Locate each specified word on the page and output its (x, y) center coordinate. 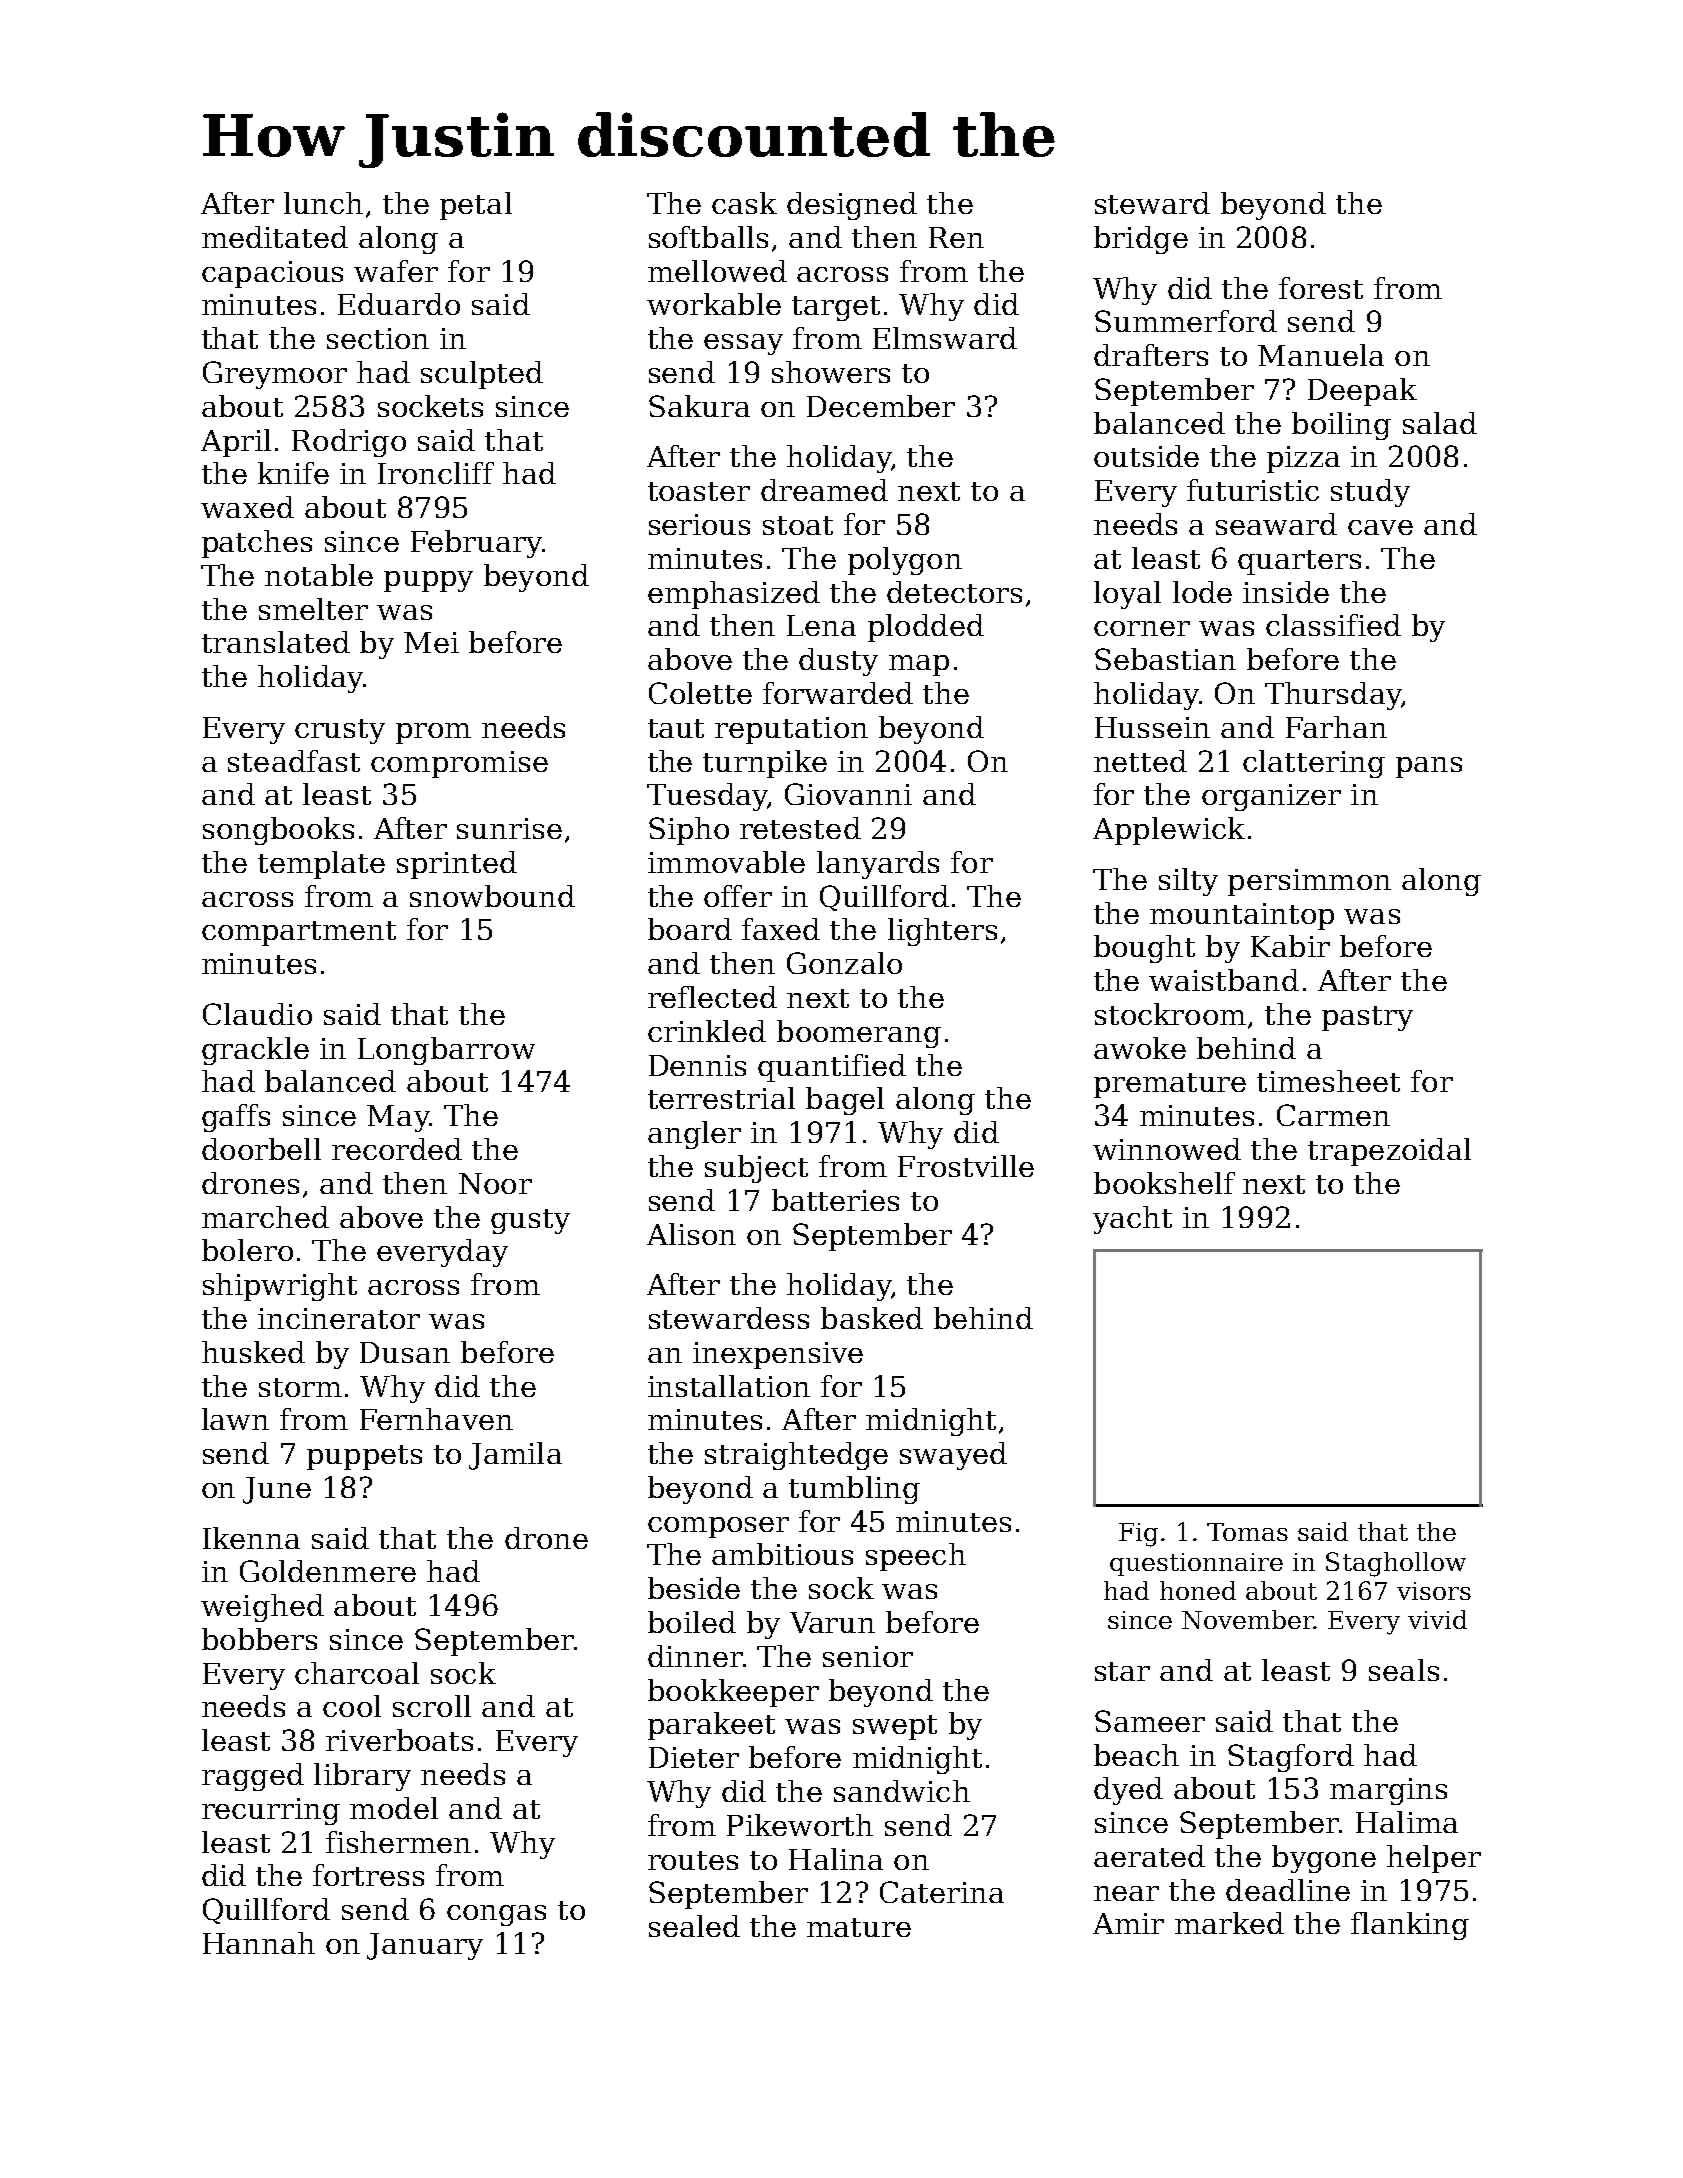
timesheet (1328, 1081)
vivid (1437, 1619)
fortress (368, 1875)
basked (872, 1318)
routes (693, 1860)
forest (1321, 288)
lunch (323, 203)
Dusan (405, 1352)
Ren (956, 237)
